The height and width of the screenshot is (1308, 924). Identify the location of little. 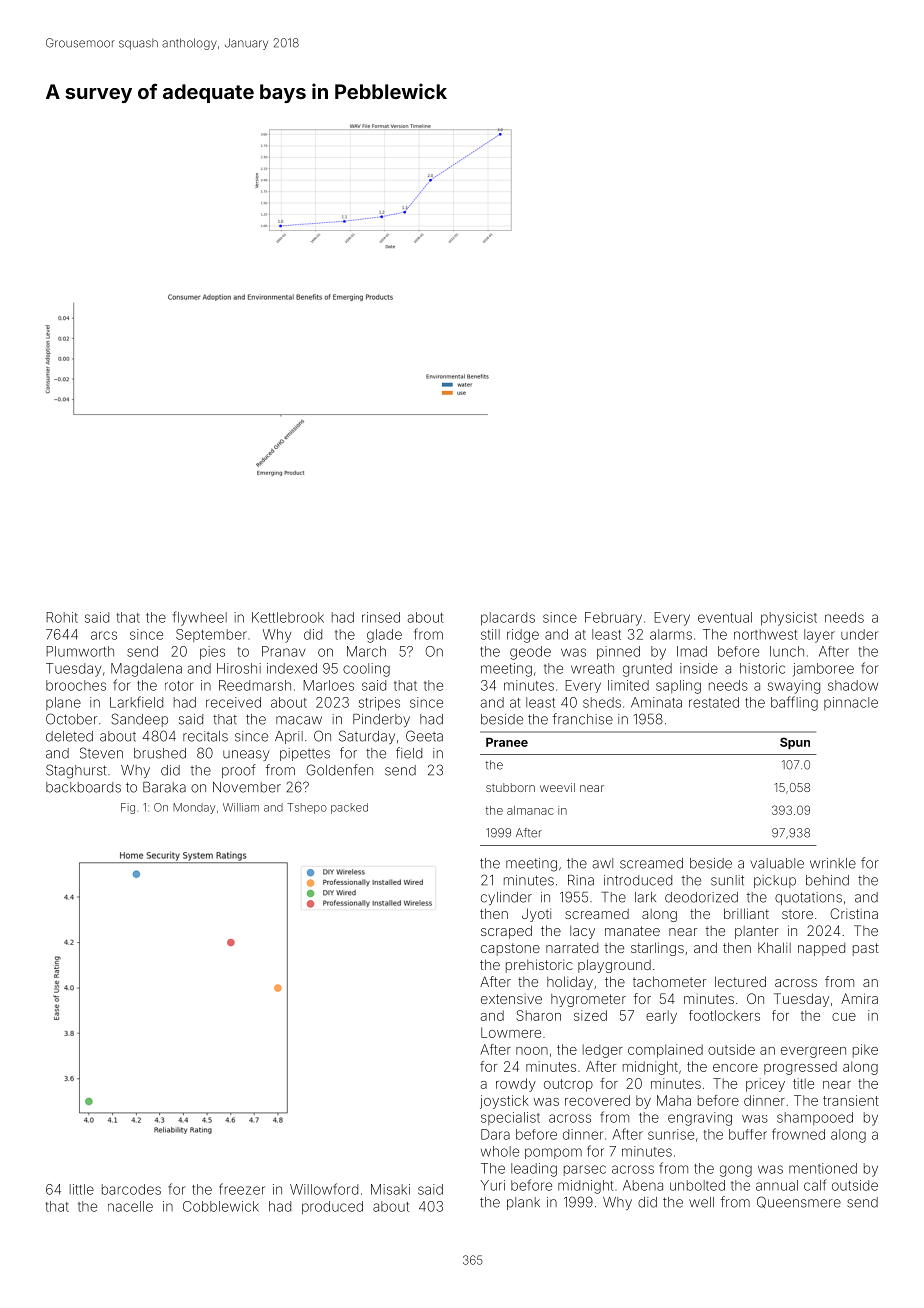
(82, 1189).
